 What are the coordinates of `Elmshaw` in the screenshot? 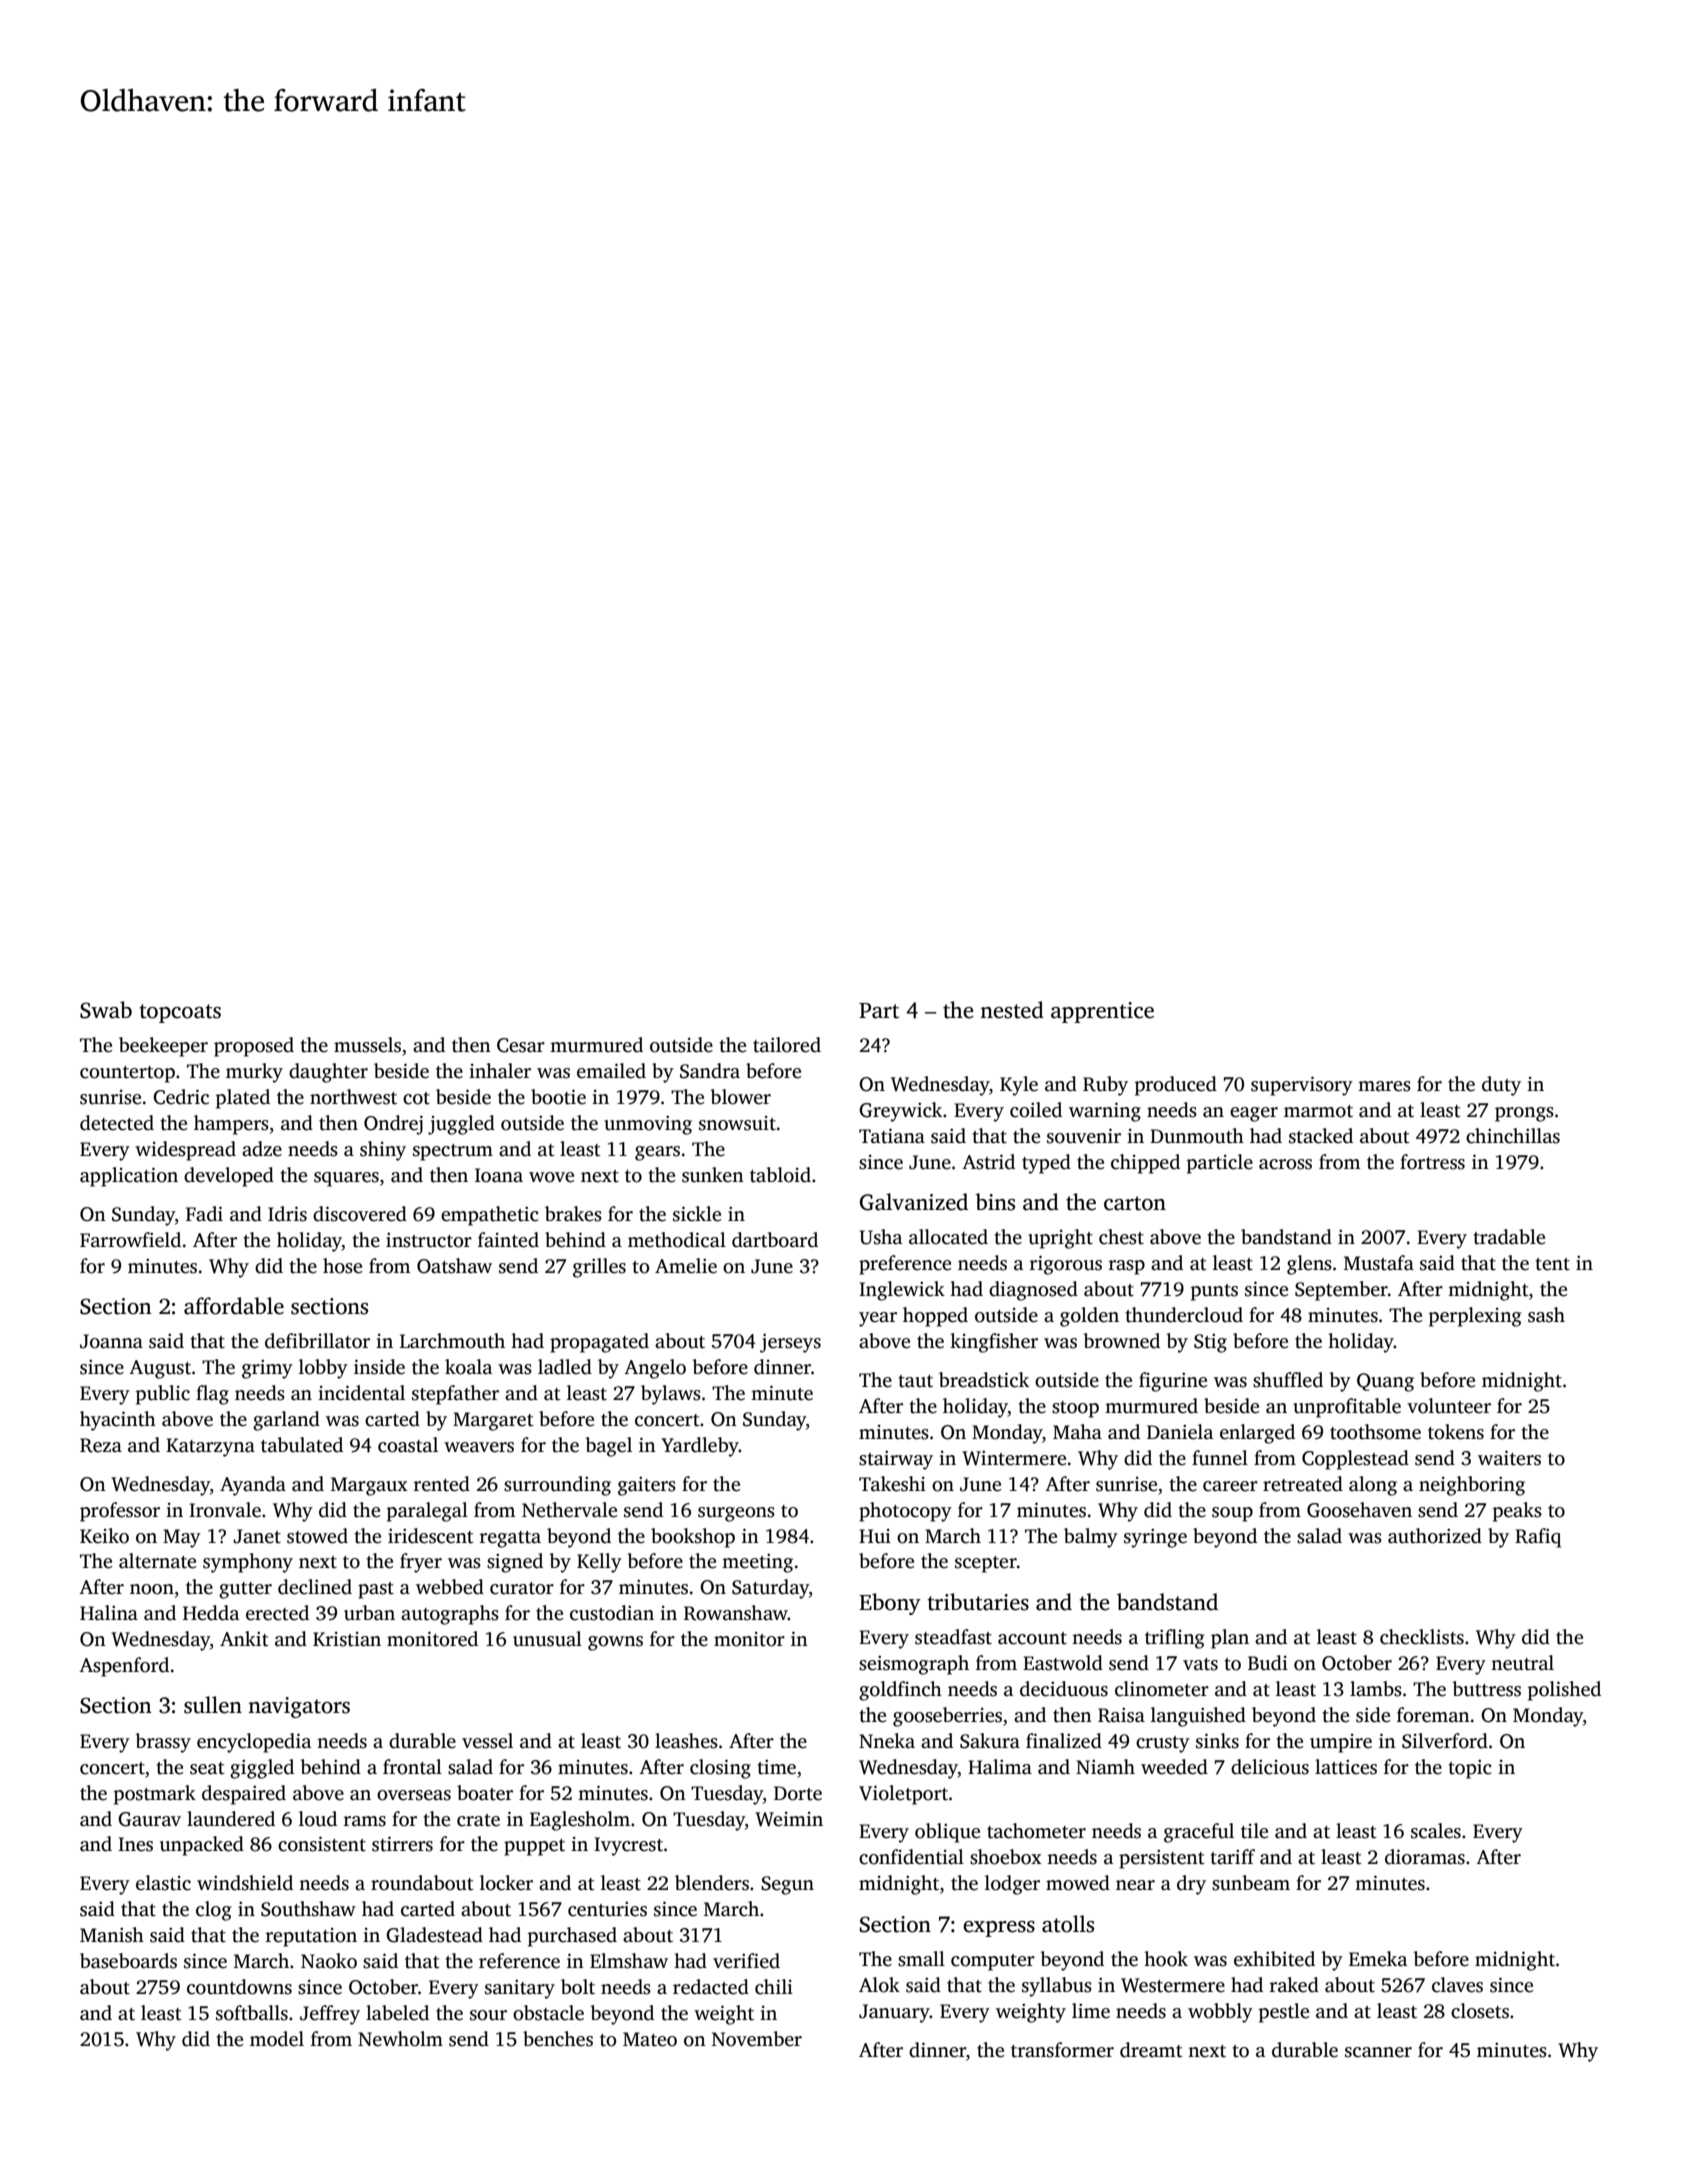 It's located at (629, 1961).
